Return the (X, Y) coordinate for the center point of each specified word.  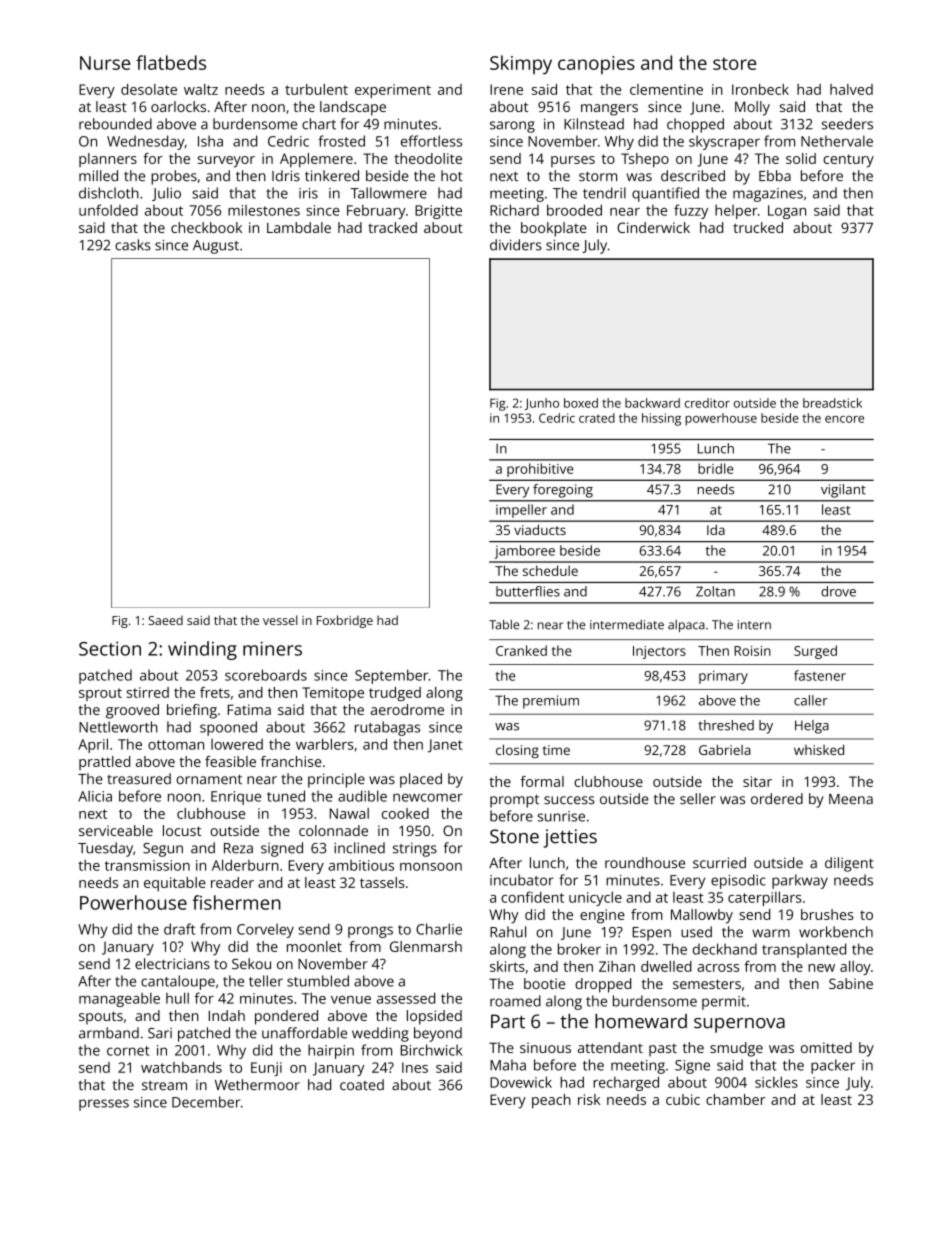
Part (508, 1021)
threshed (726, 725)
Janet (445, 746)
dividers (516, 245)
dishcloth (109, 193)
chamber (735, 1099)
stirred (148, 692)
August (216, 247)
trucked (758, 227)
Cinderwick (653, 227)
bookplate (554, 229)
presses (104, 1105)
